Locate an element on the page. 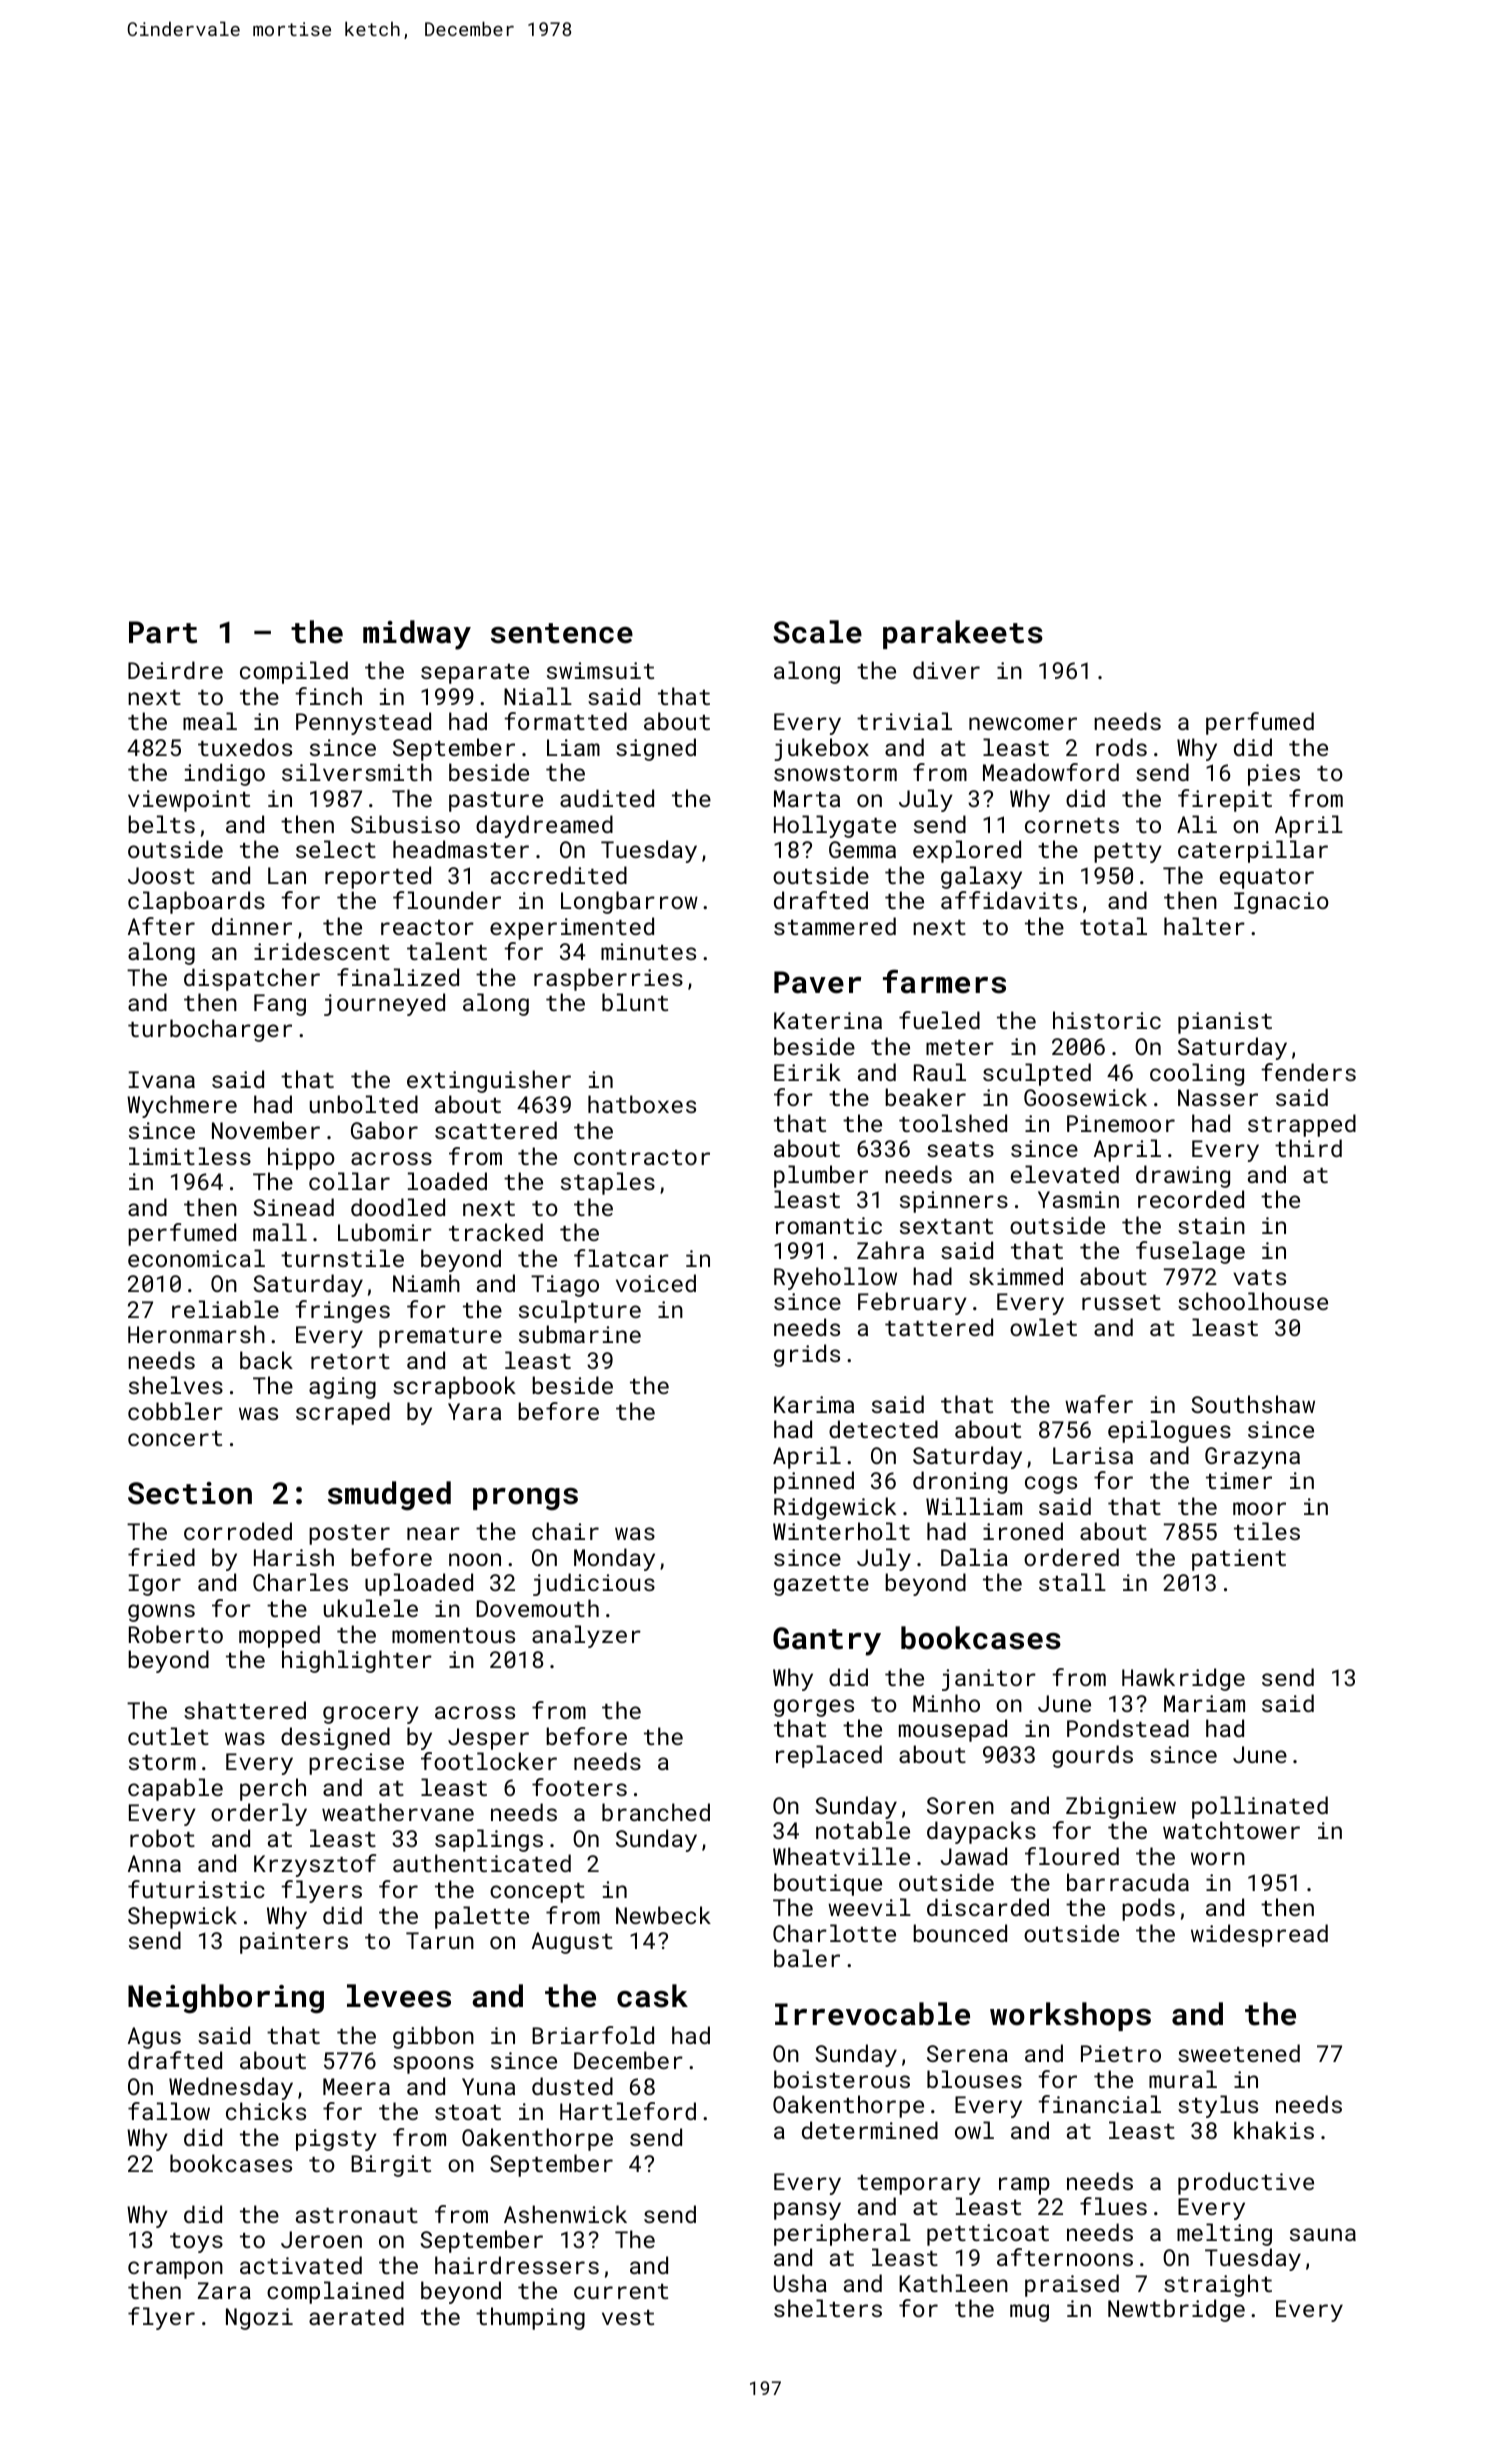 This image has width=1496, height=2464. midway is located at coordinates (417, 635).
